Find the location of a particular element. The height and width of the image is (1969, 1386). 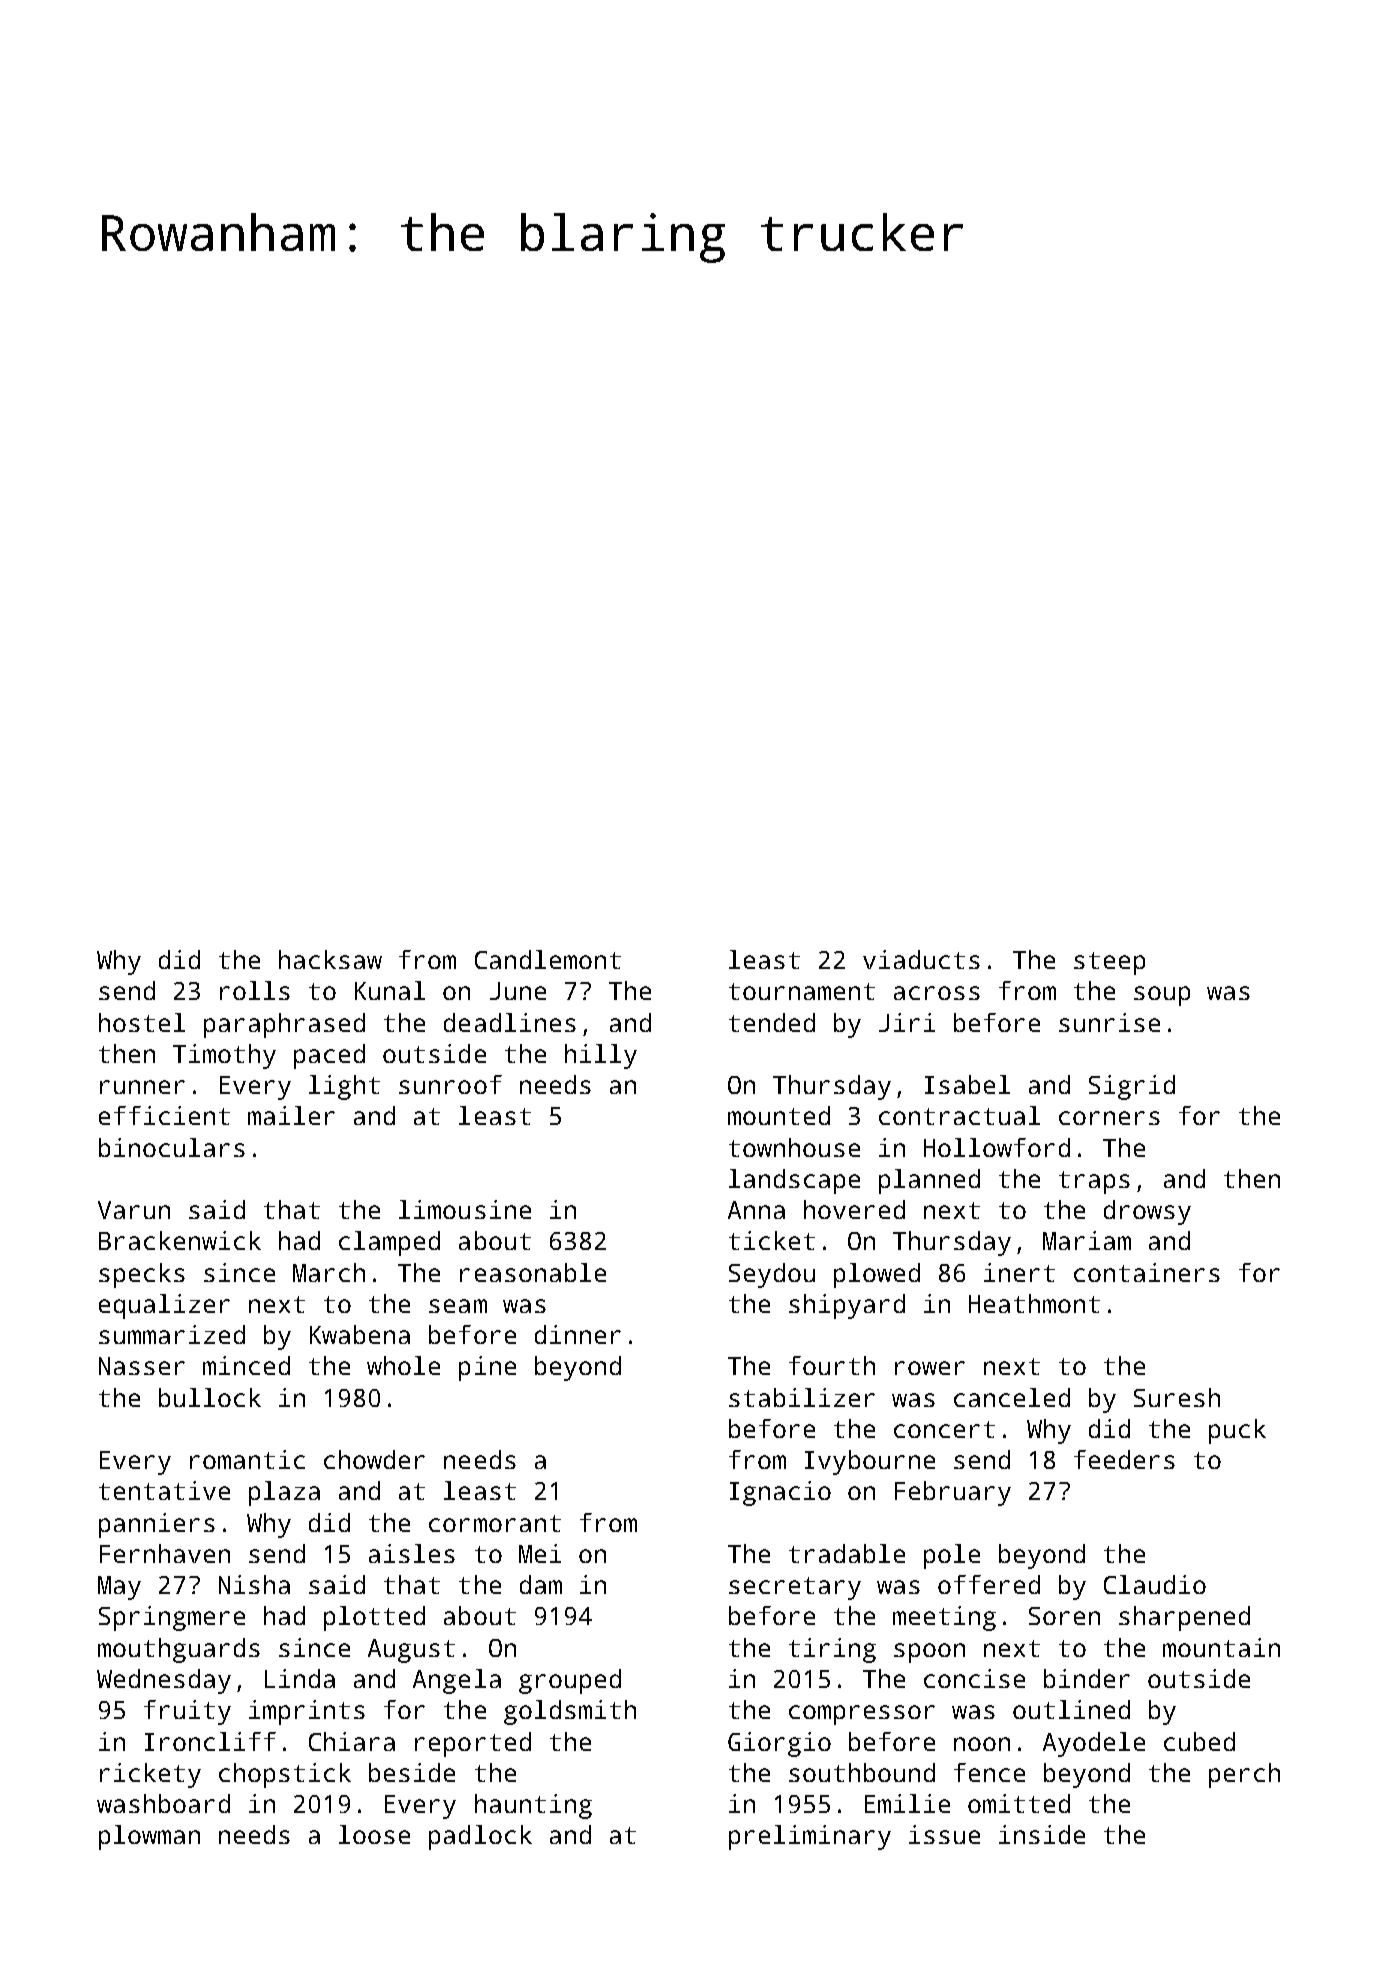

Emilie is located at coordinates (907, 1803).
